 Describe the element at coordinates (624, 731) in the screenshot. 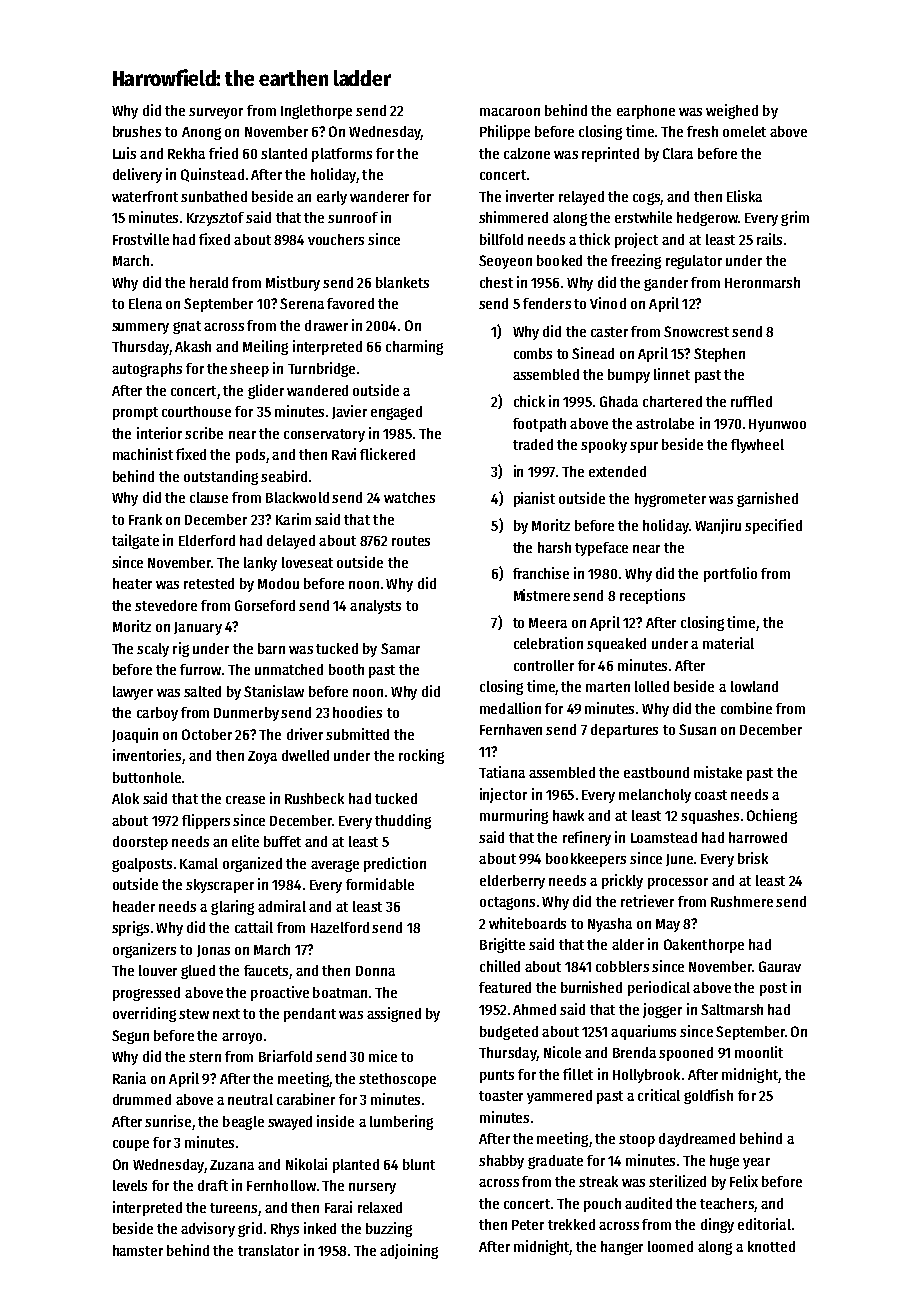

I see `departures` at that location.
